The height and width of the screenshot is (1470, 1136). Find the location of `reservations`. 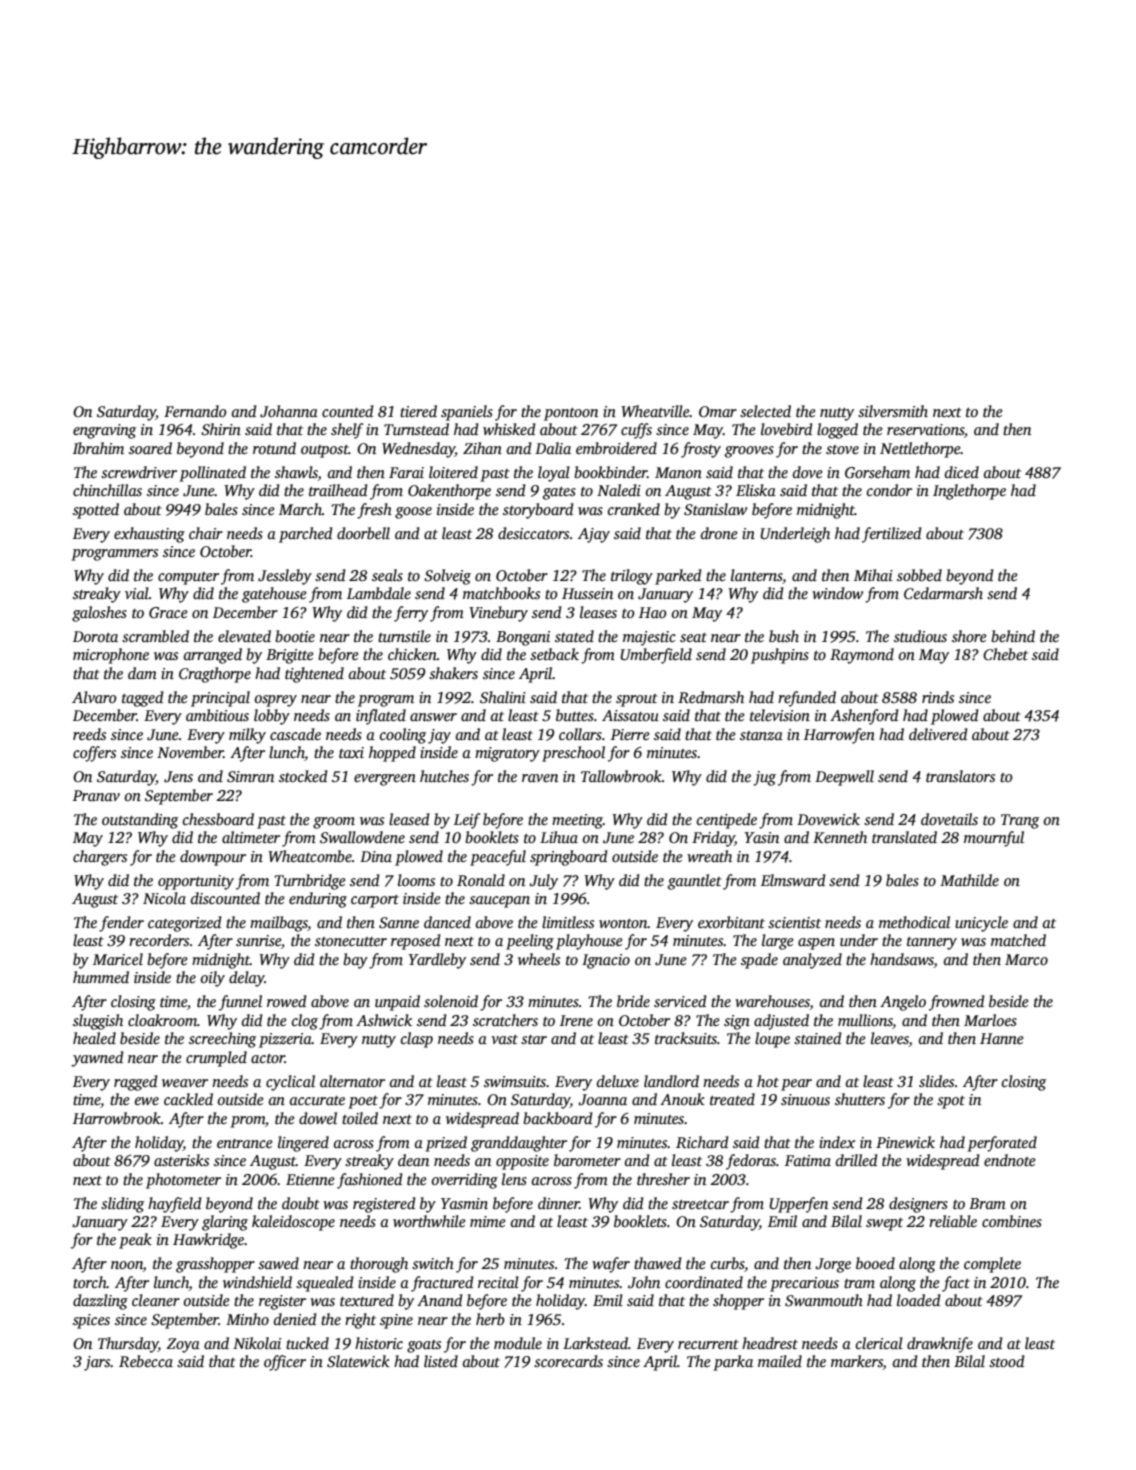

reservations is located at coordinates (925, 429).
